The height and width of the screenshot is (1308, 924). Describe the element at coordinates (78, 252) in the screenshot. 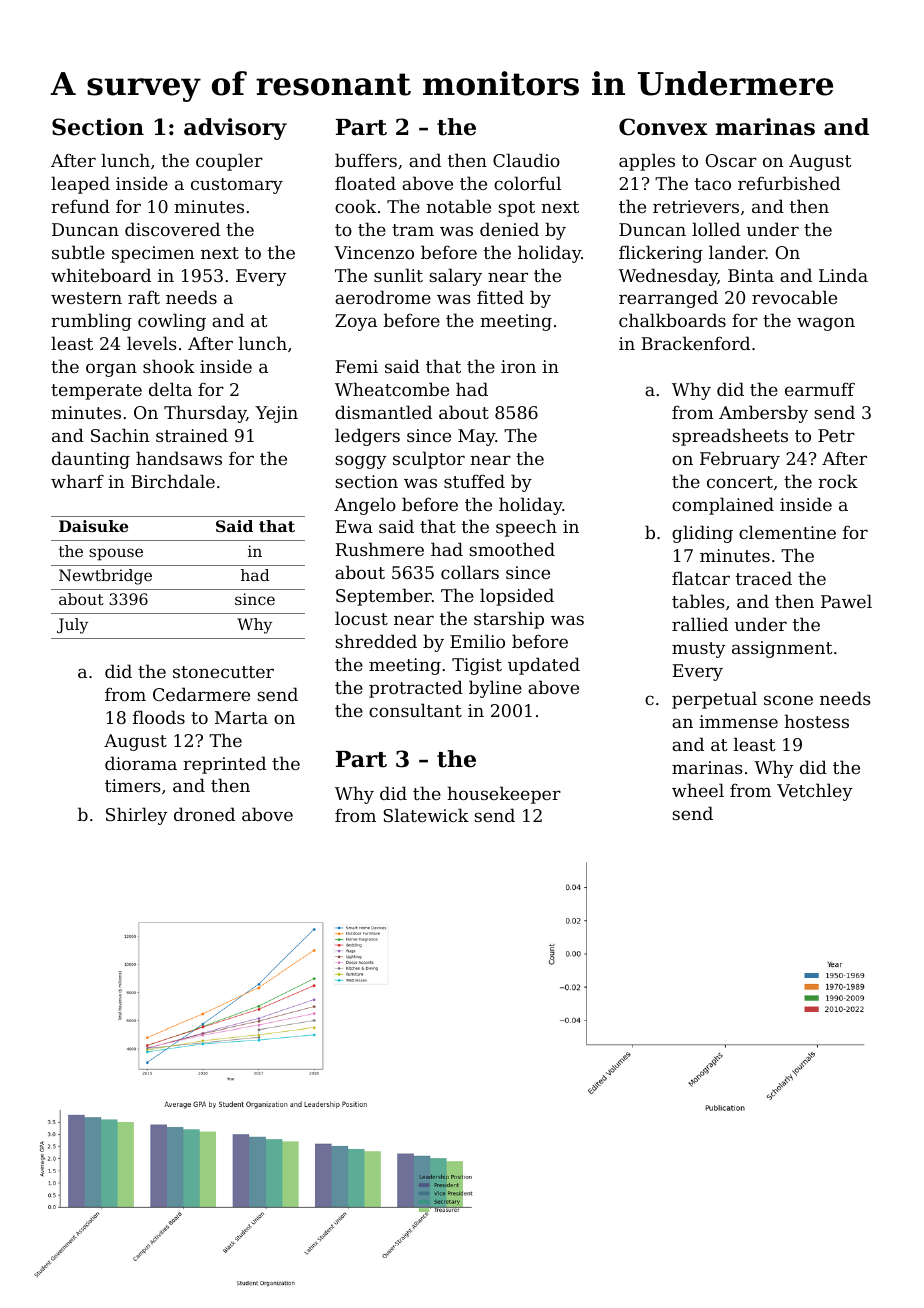

I see `subtle` at that location.
